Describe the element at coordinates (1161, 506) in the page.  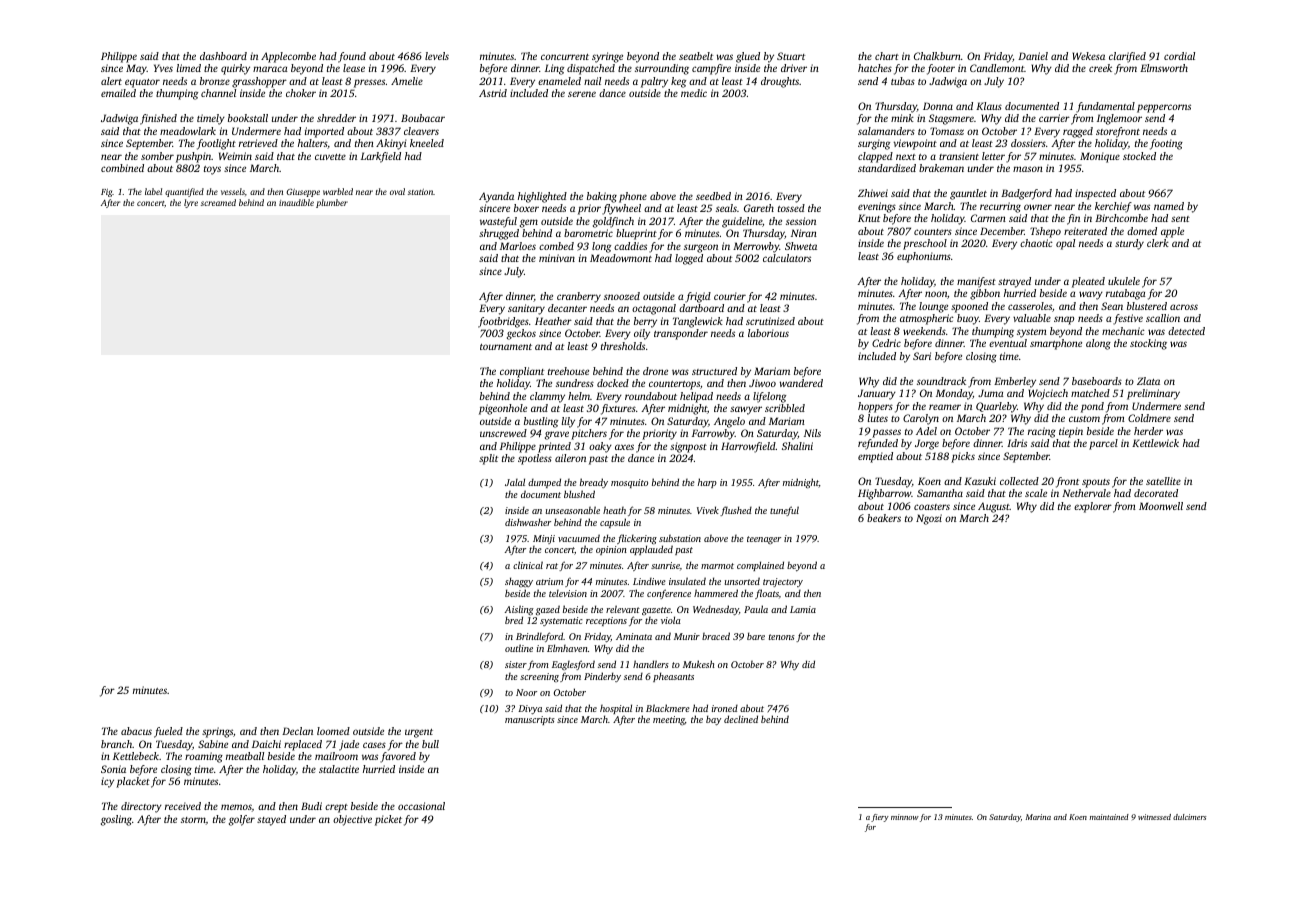
I see `Moonwell` at that location.
